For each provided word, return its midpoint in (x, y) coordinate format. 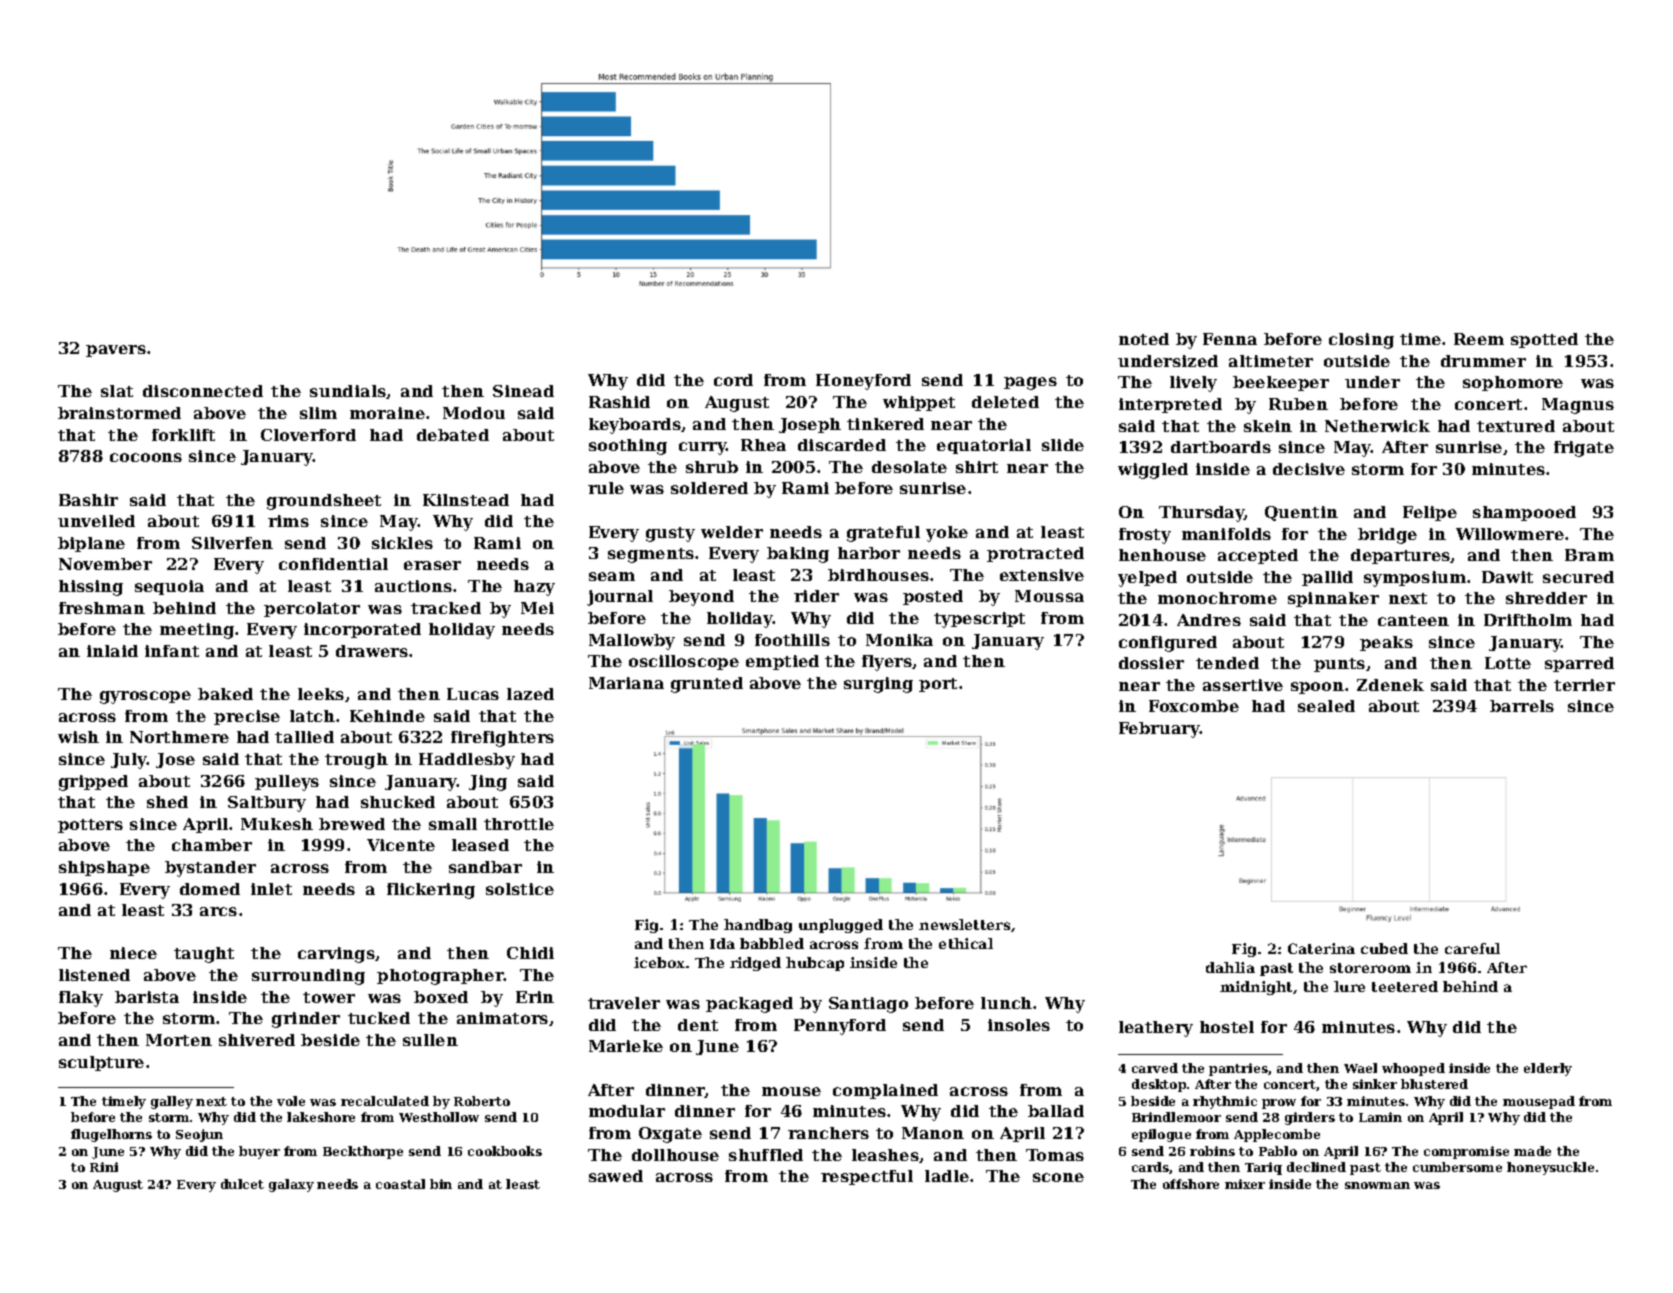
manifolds (1226, 534)
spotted (1544, 340)
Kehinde (387, 716)
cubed (1384, 948)
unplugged (841, 926)
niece (133, 953)
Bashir (88, 500)
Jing (488, 783)
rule (606, 488)
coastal (400, 1184)
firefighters (502, 739)
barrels (1522, 706)
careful (1472, 948)
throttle (519, 824)
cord (733, 380)
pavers (116, 351)
